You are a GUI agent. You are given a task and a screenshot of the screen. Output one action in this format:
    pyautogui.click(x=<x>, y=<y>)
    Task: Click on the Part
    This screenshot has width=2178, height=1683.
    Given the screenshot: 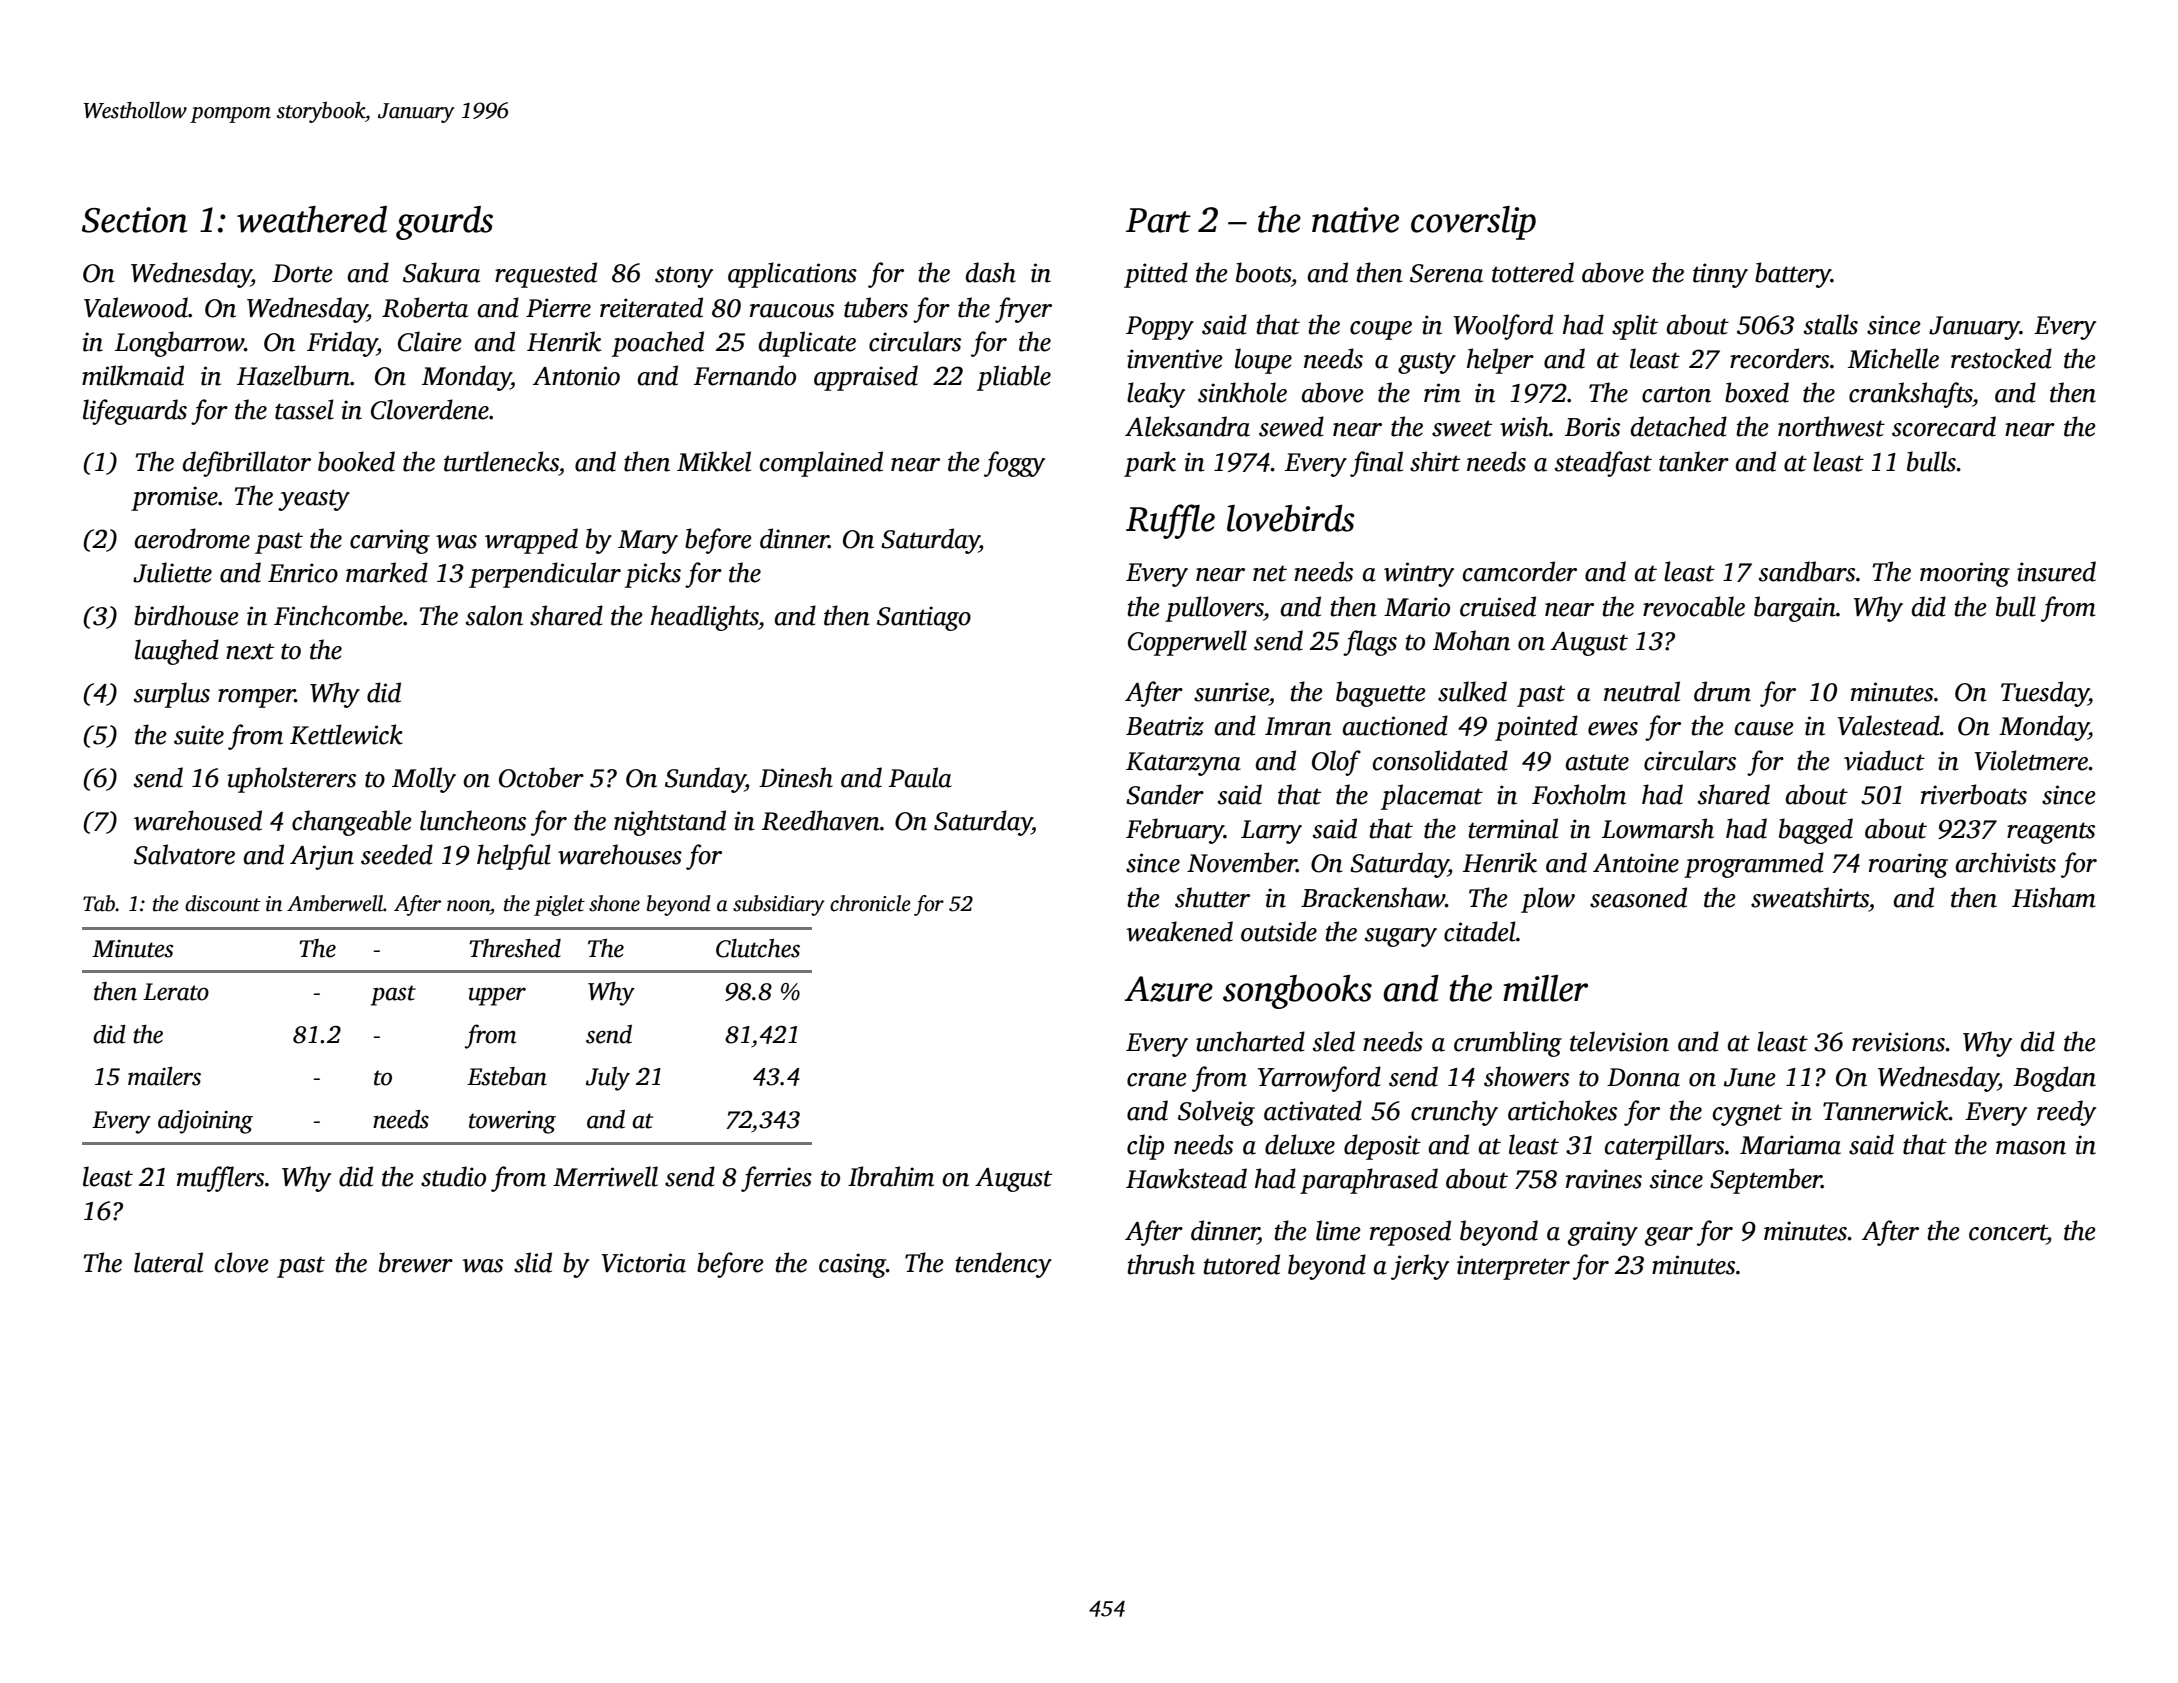 What is the action you would take?
    pyautogui.click(x=1158, y=220)
